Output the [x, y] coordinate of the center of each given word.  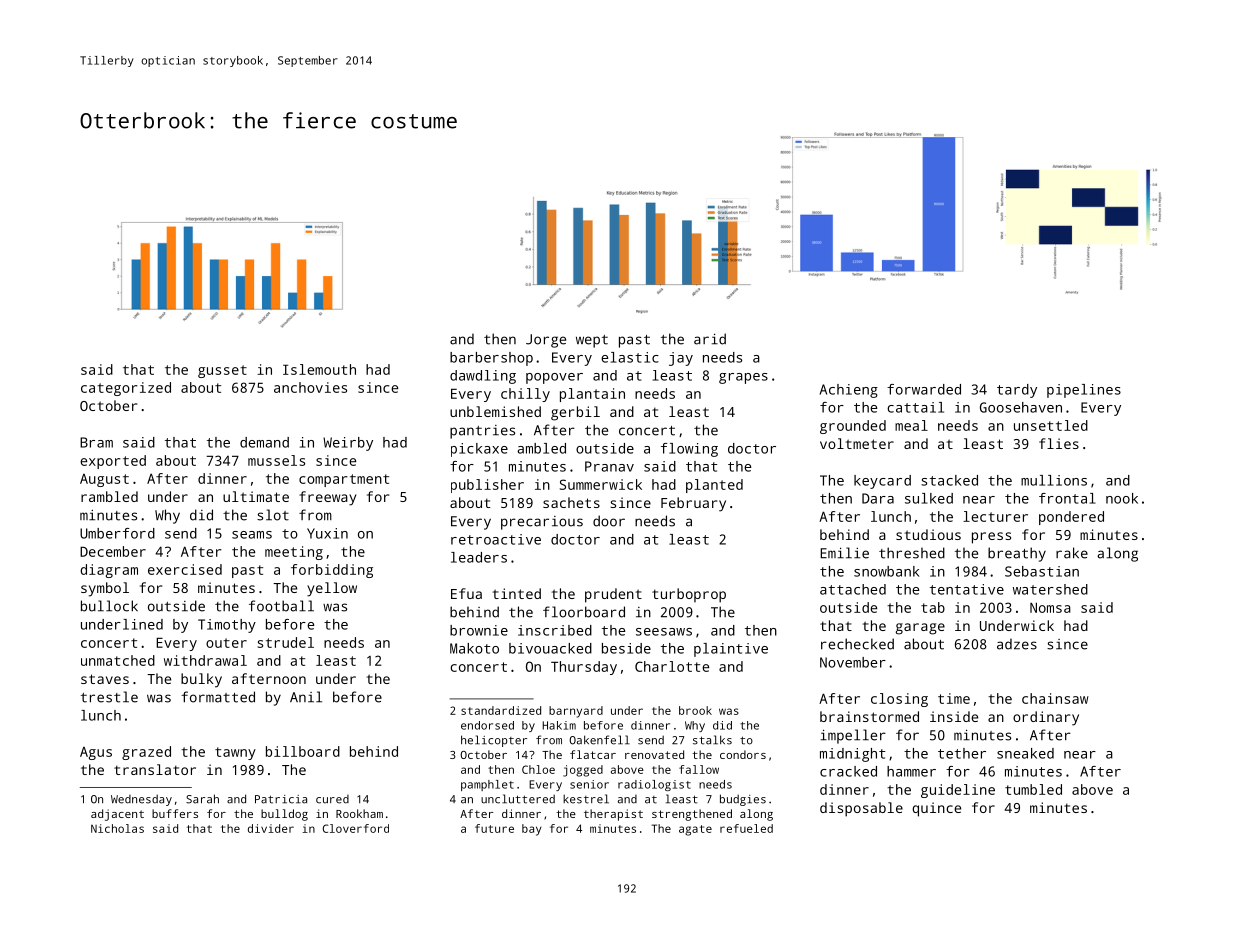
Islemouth [319, 369]
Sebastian [1042, 571]
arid [710, 339]
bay [532, 830]
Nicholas [117, 828]
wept [592, 341]
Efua [466, 593]
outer [226, 643]
